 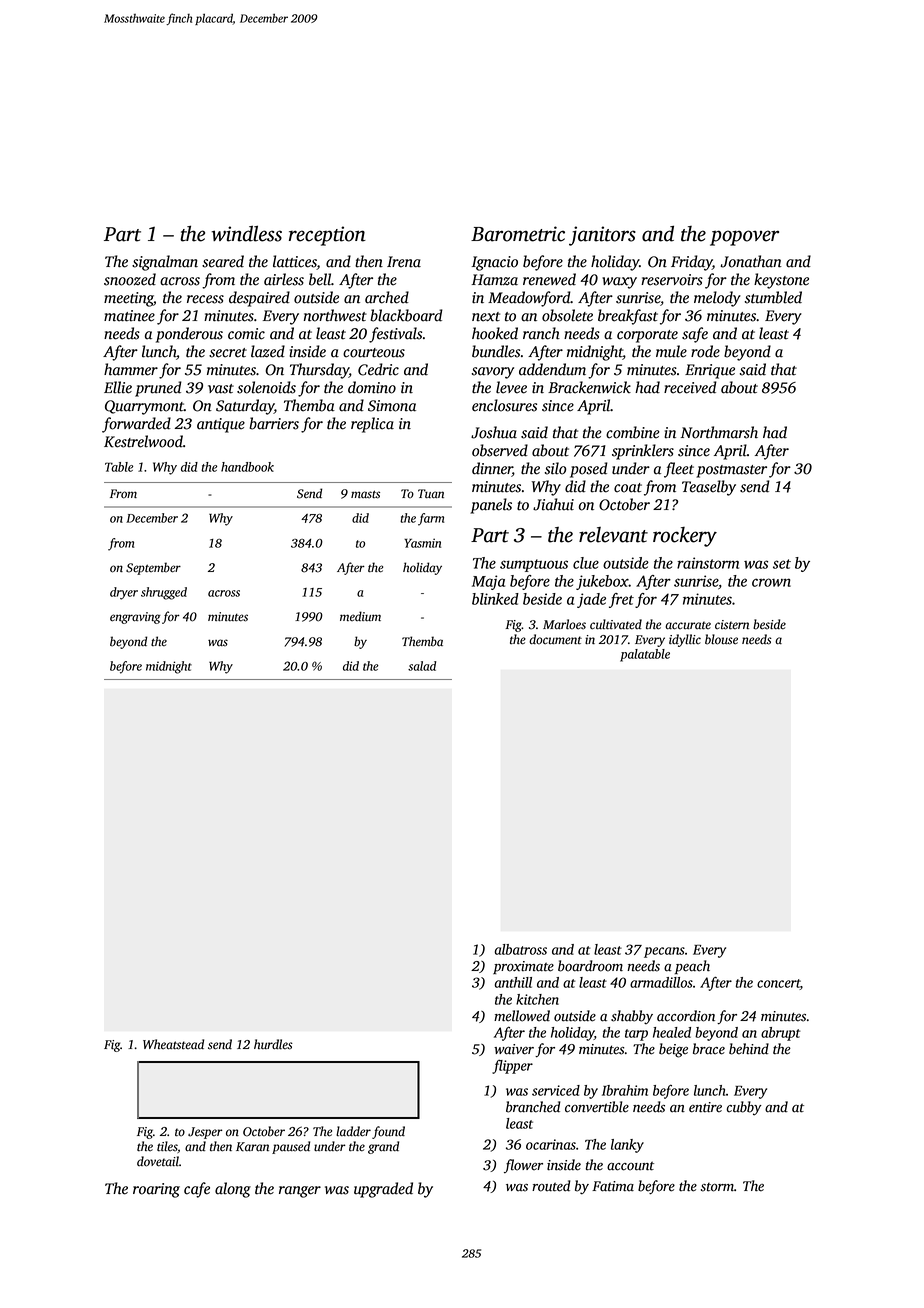 What do you see at coordinates (259, 299) in the page?
I see `despaired` at bounding box center [259, 299].
